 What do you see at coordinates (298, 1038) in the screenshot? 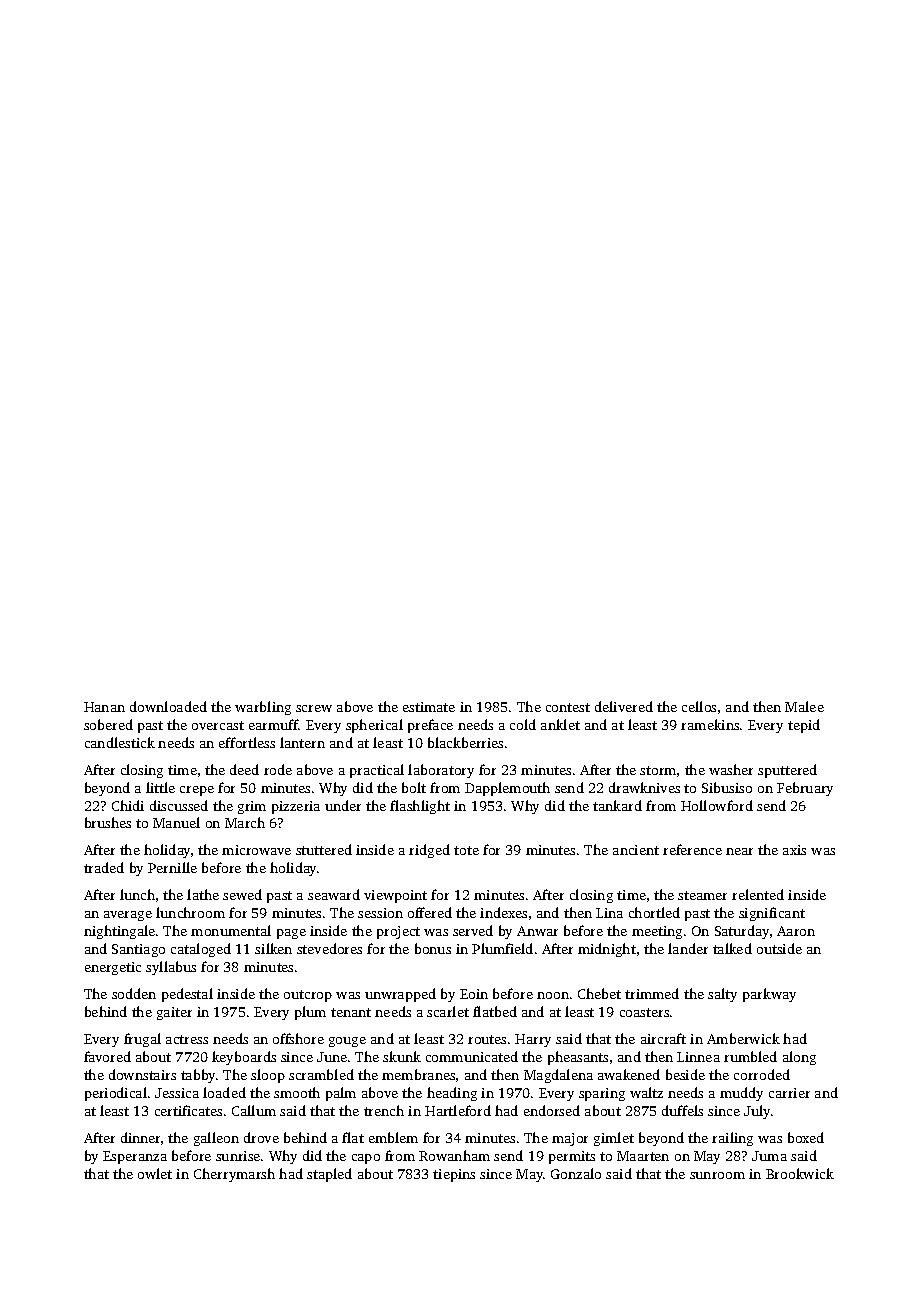
I see `offshore` at bounding box center [298, 1038].
